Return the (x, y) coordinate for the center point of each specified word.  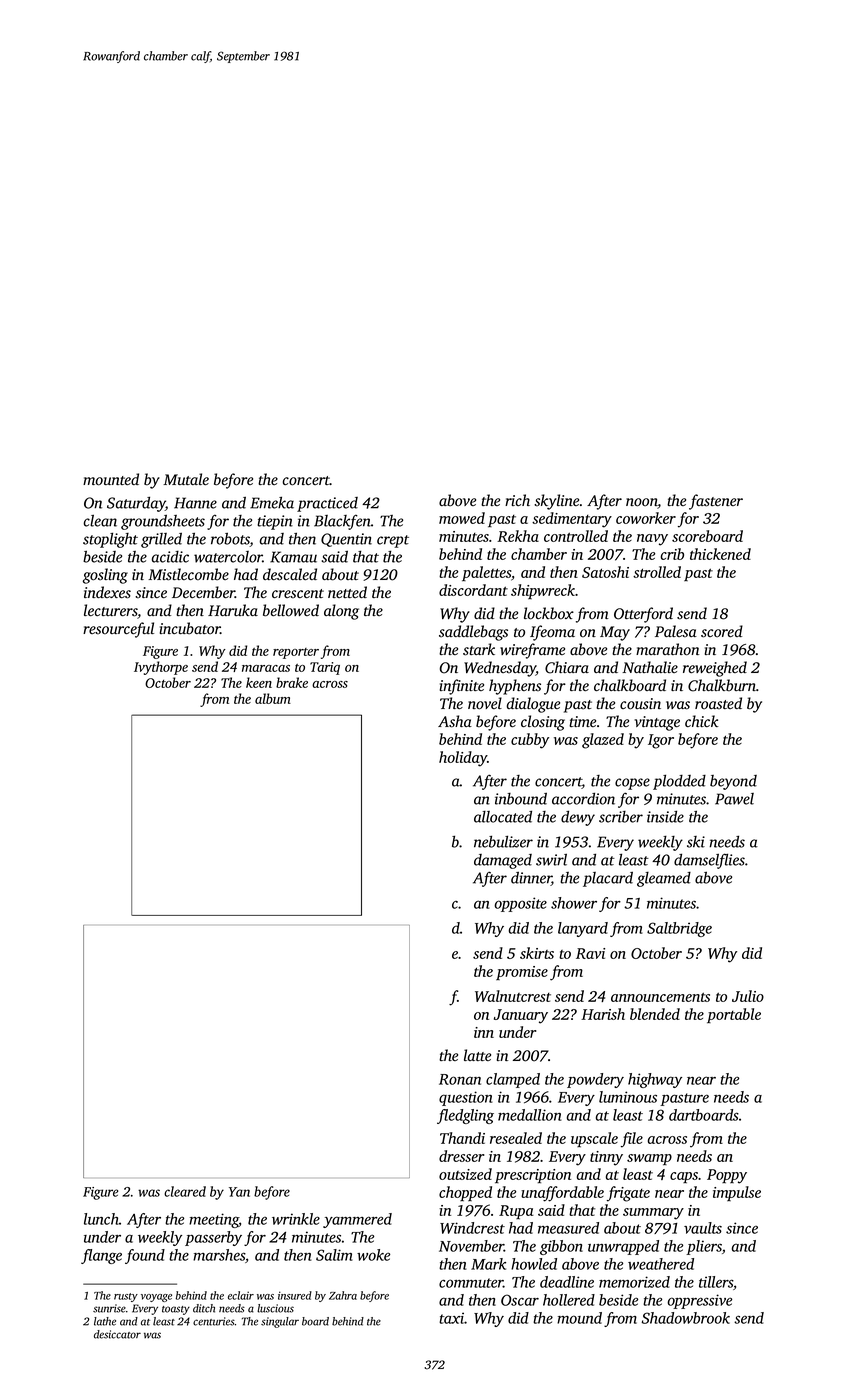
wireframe (532, 651)
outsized (465, 1174)
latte (477, 1055)
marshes (219, 1255)
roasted (718, 703)
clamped (513, 1080)
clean (100, 521)
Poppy (727, 1176)
